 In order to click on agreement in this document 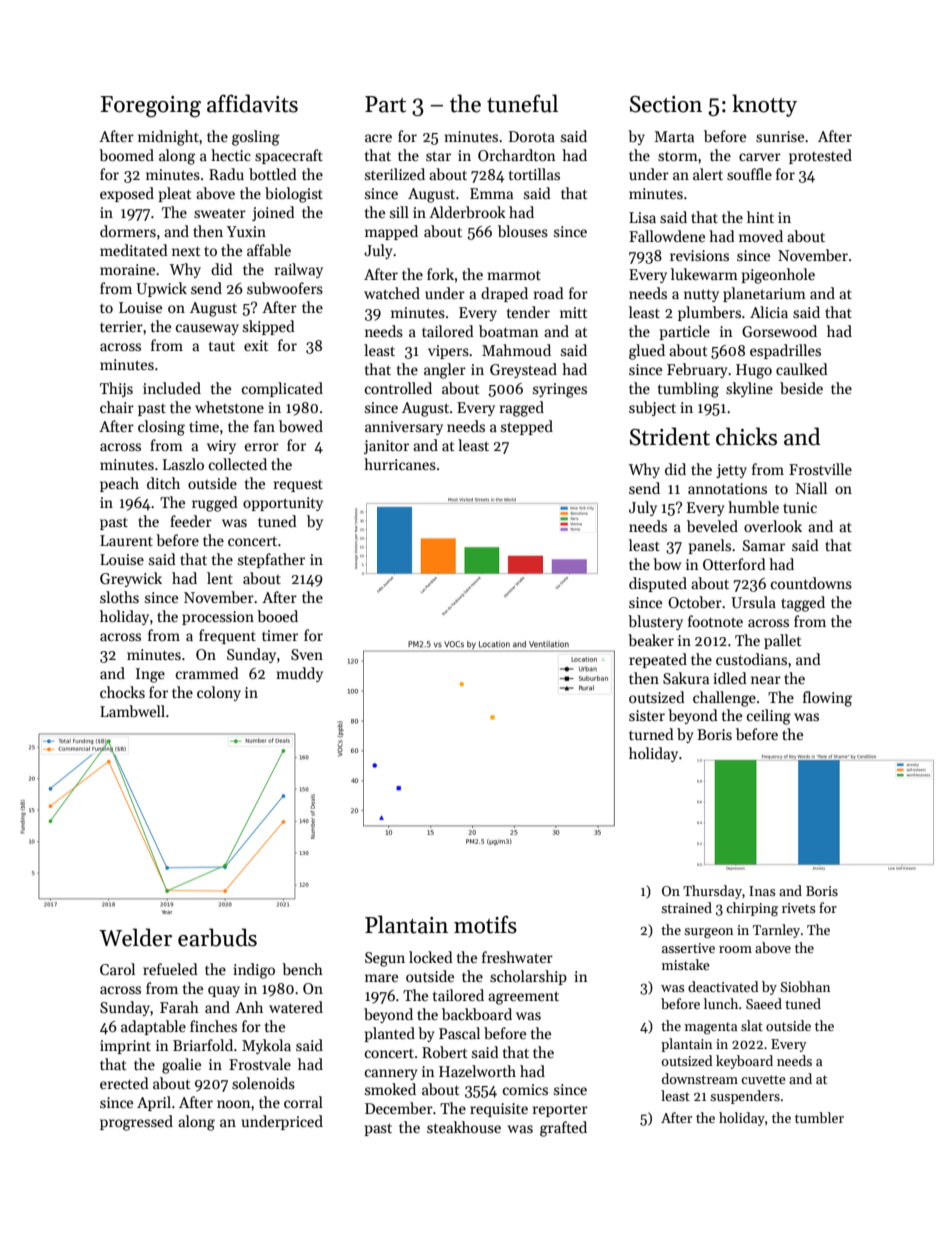, I will do `click(523, 998)`.
